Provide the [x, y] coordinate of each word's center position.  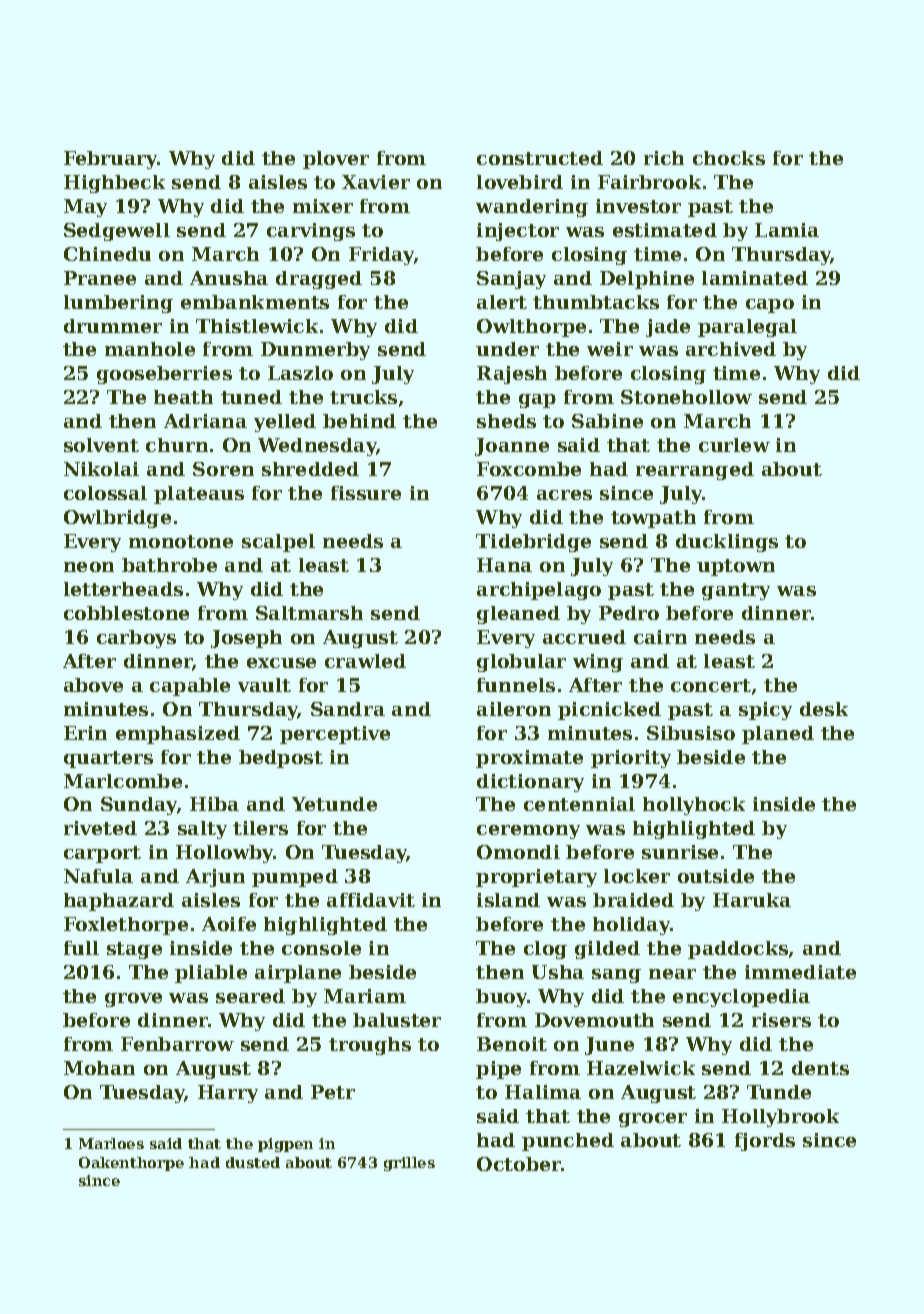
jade [668, 328]
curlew [734, 445]
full [81, 948]
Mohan [99, 1068]
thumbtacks [596, 302]
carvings [311, 232]
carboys [136, 639]
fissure [366, 493]
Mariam [365, 996]
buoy [501, 998]
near [672, 974]
